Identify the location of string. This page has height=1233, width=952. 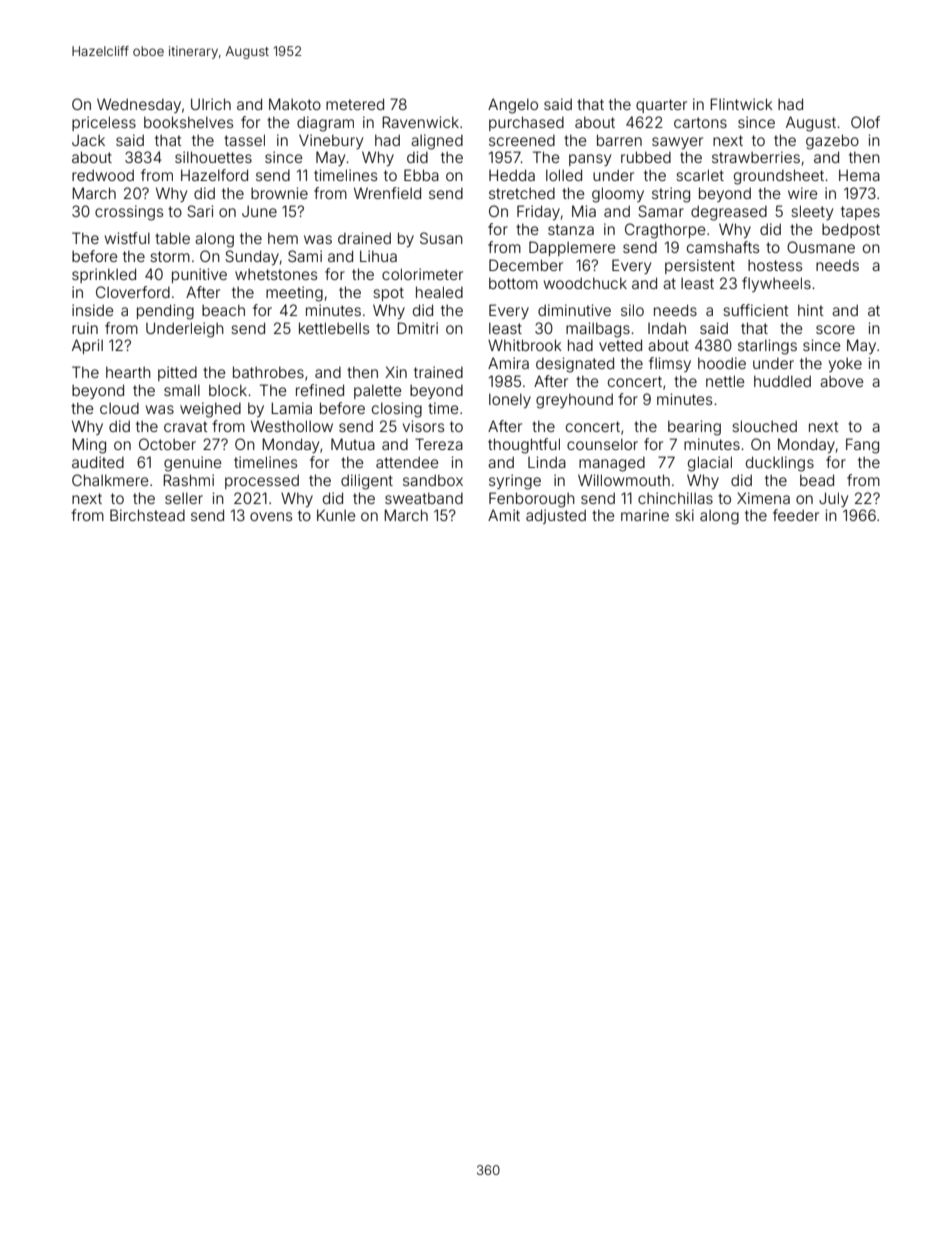
(671, 195).
